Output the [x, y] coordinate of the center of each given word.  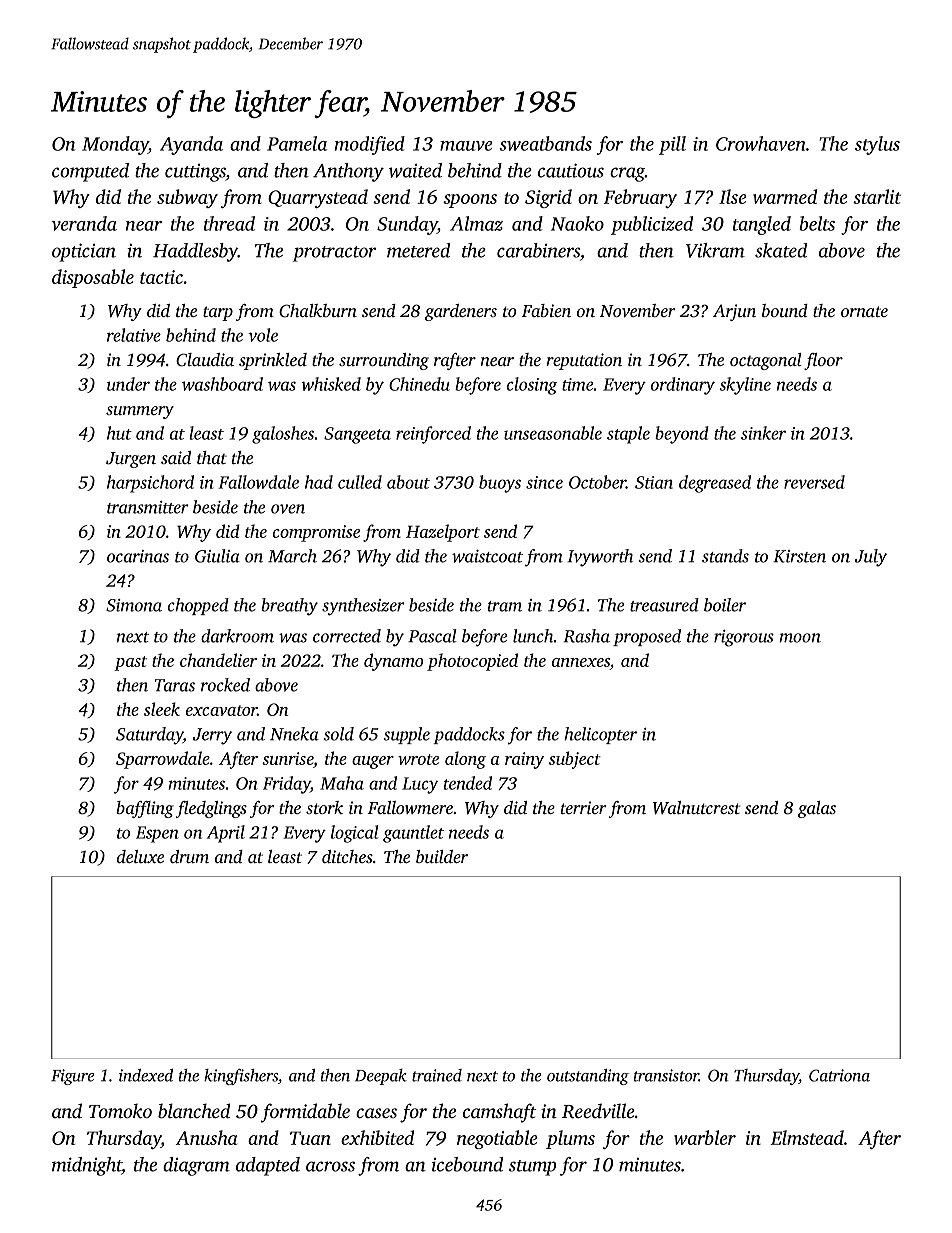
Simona [134, 605]
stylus [877, 145]
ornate [864, 311]
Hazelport [443, 533]
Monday [115, 145]
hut [119, 433]
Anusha [206, 1137]
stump [532, 1168]
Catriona [839, 1075]
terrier [584, 807]
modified [370, 145]
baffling [145, 809]
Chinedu [419, 384]
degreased [715, 484]
